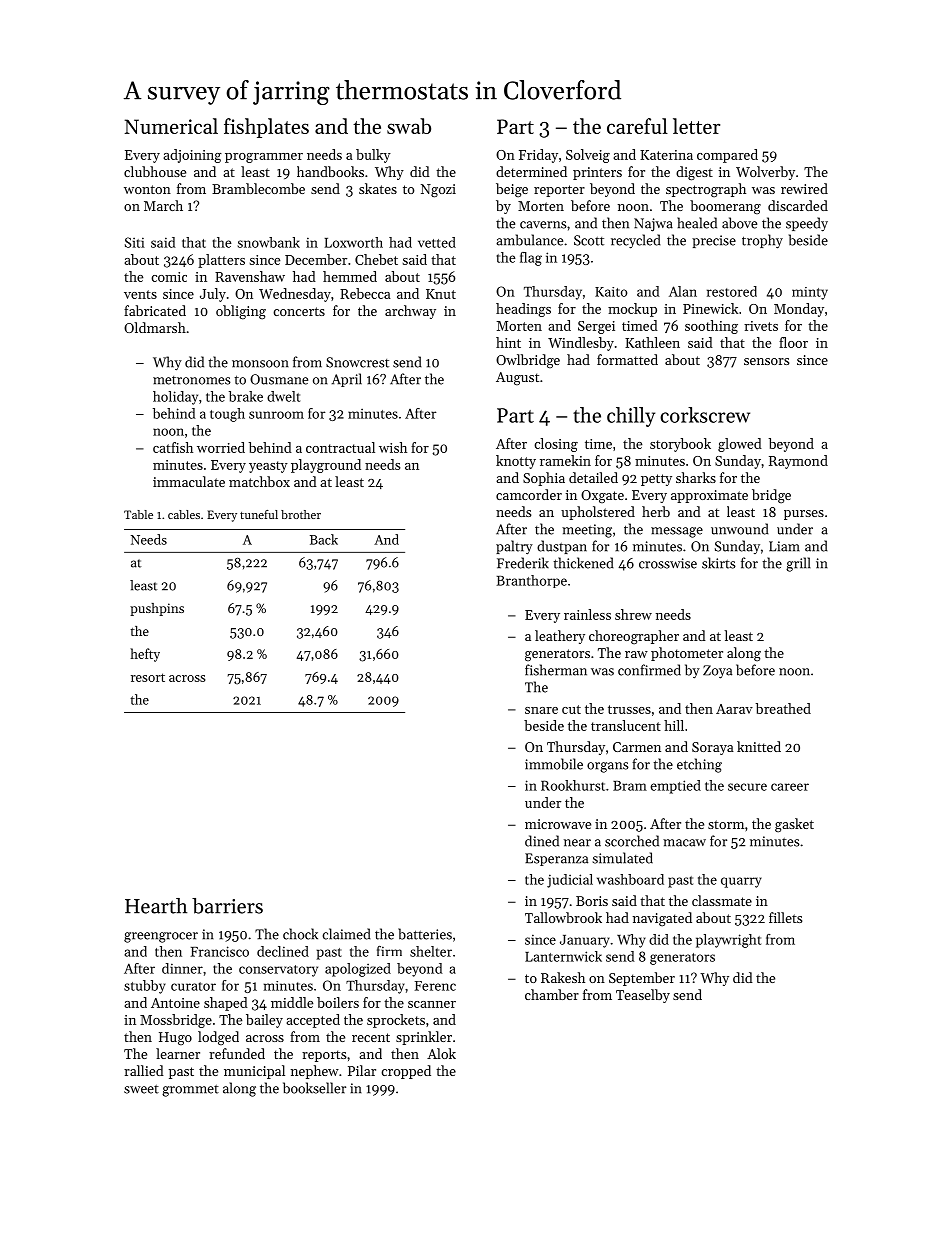 The image size is (952, 1233). I want to click on resort, so click(148, 677).
